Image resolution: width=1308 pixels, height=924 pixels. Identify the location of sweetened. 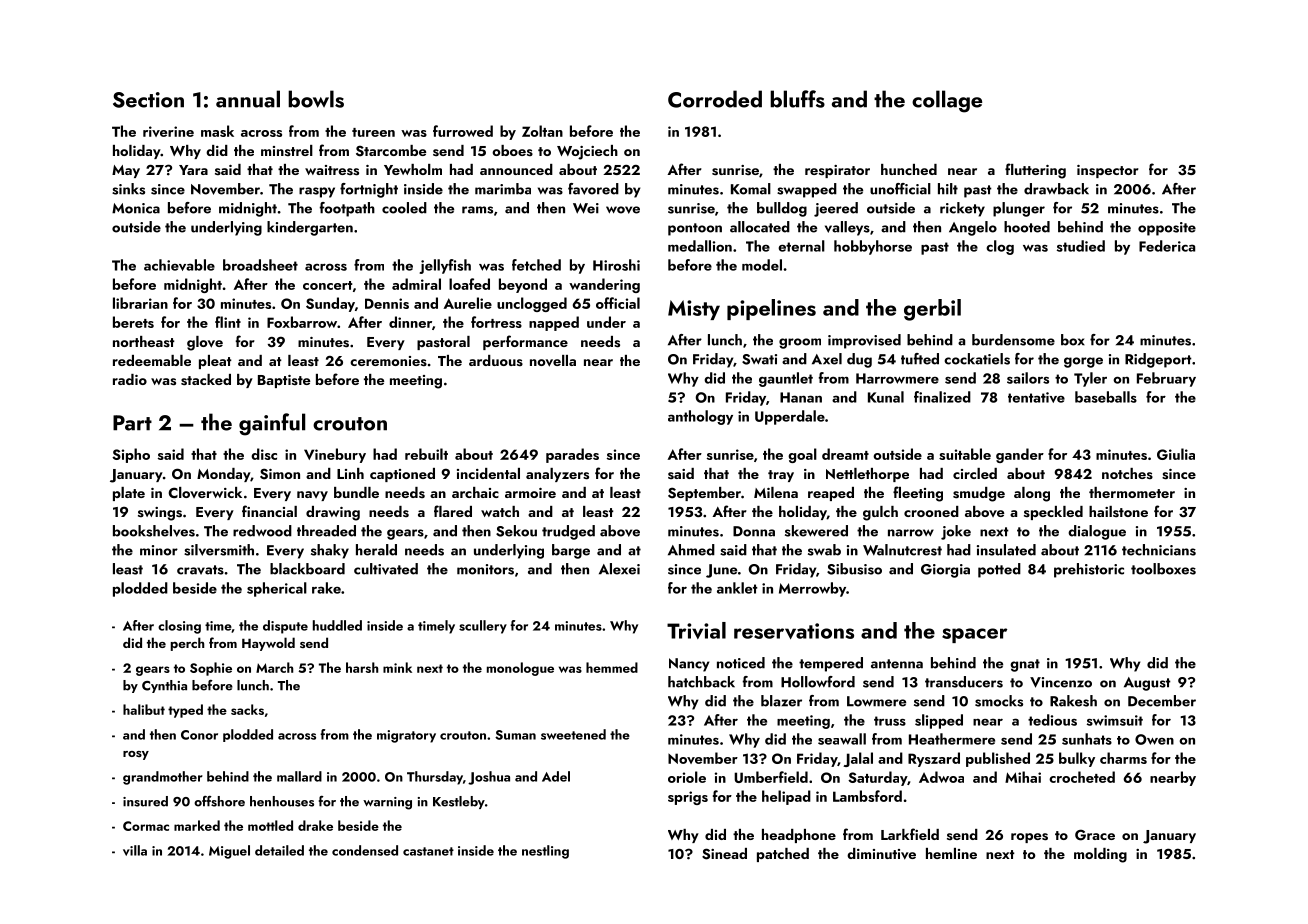
(573, 734).
